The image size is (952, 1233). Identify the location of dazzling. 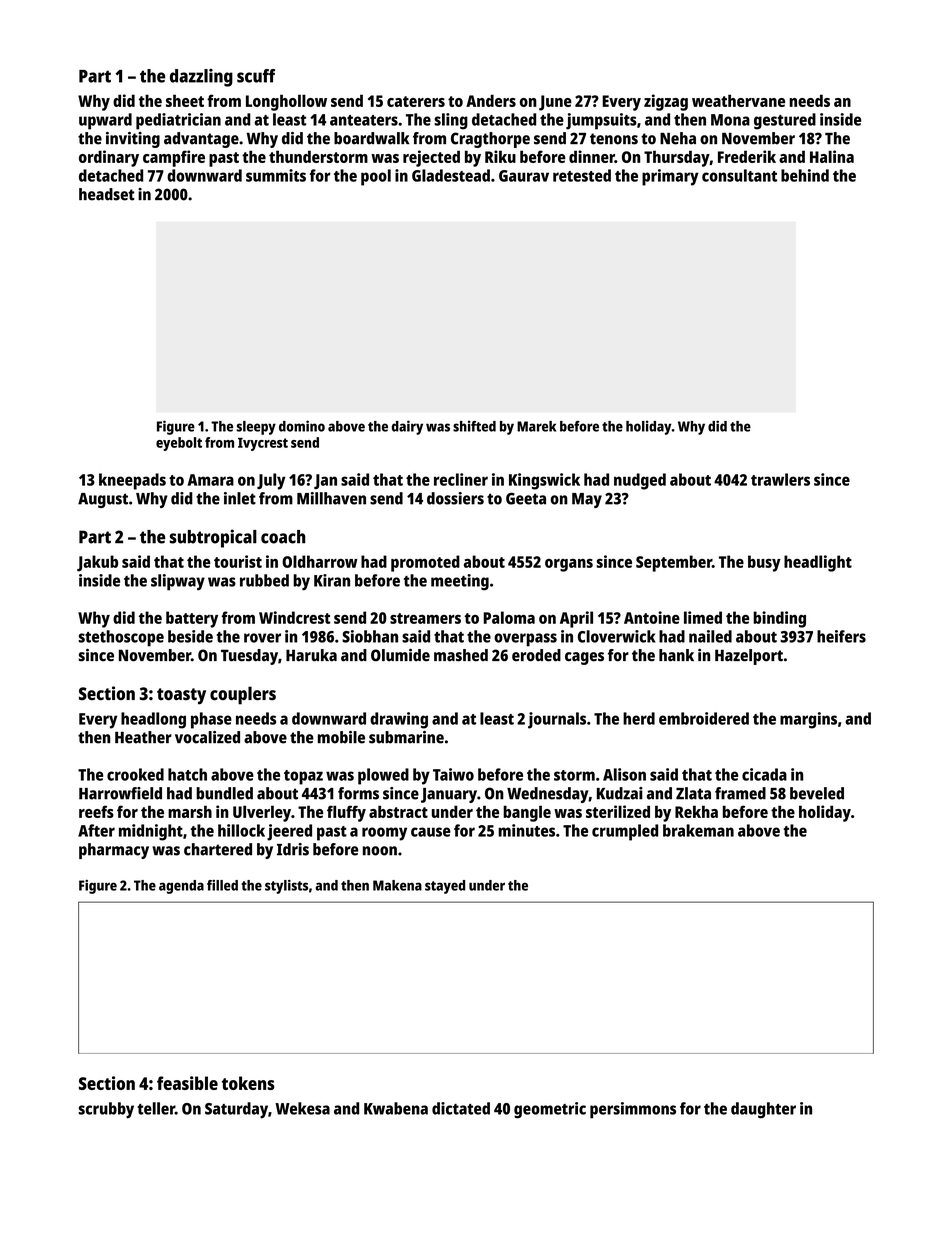
(201, 78).
